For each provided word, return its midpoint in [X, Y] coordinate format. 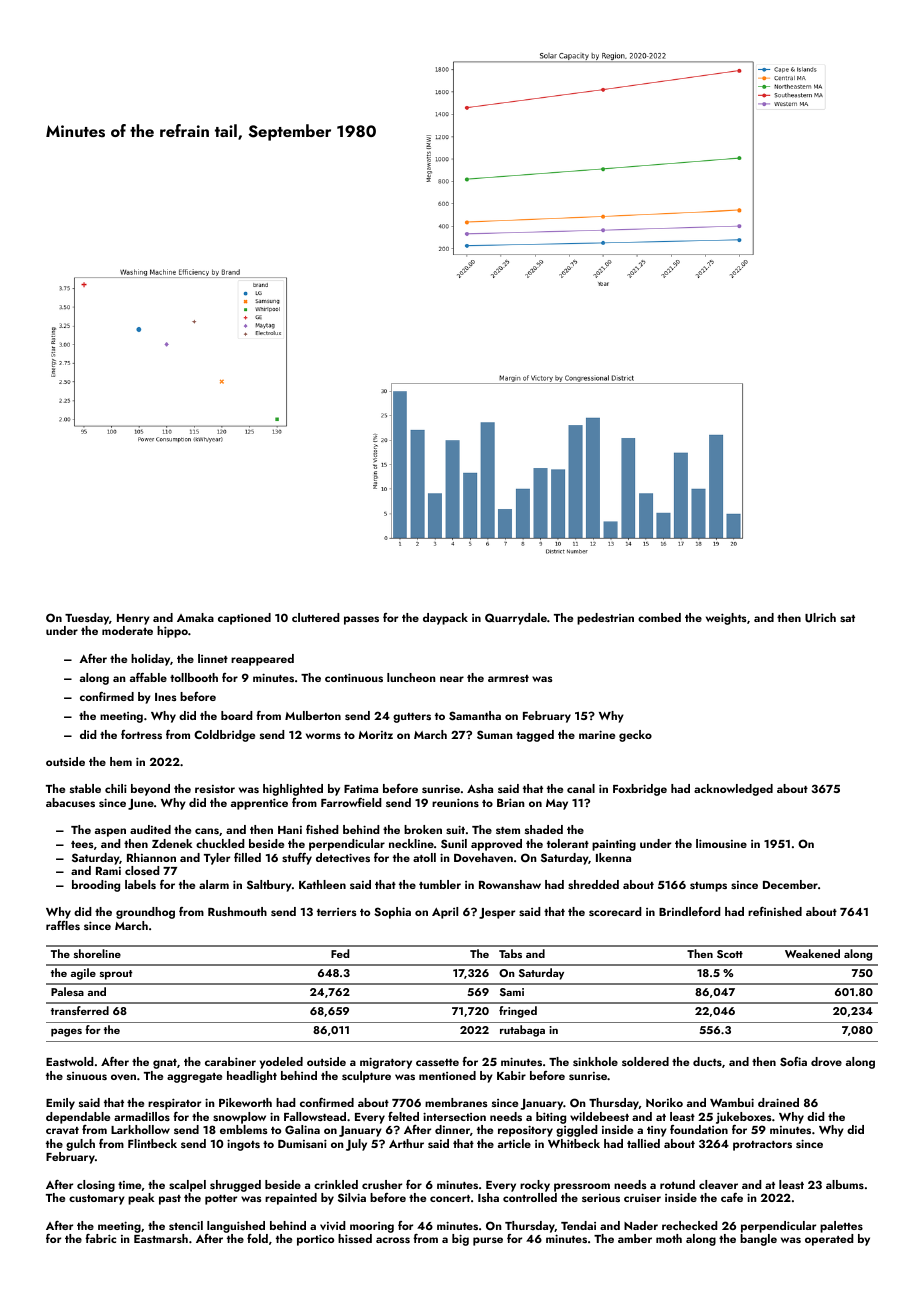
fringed [518, 1012]
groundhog [145, 913]
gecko [635, 736]
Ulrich [820, 618]
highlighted [293, 790]
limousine [721, 843]
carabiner [230, 1061]
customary [97, 1200]
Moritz [375, 735]
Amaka [195, 617]
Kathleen [322, 884]
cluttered [316, 617]
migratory [386, 1063]
